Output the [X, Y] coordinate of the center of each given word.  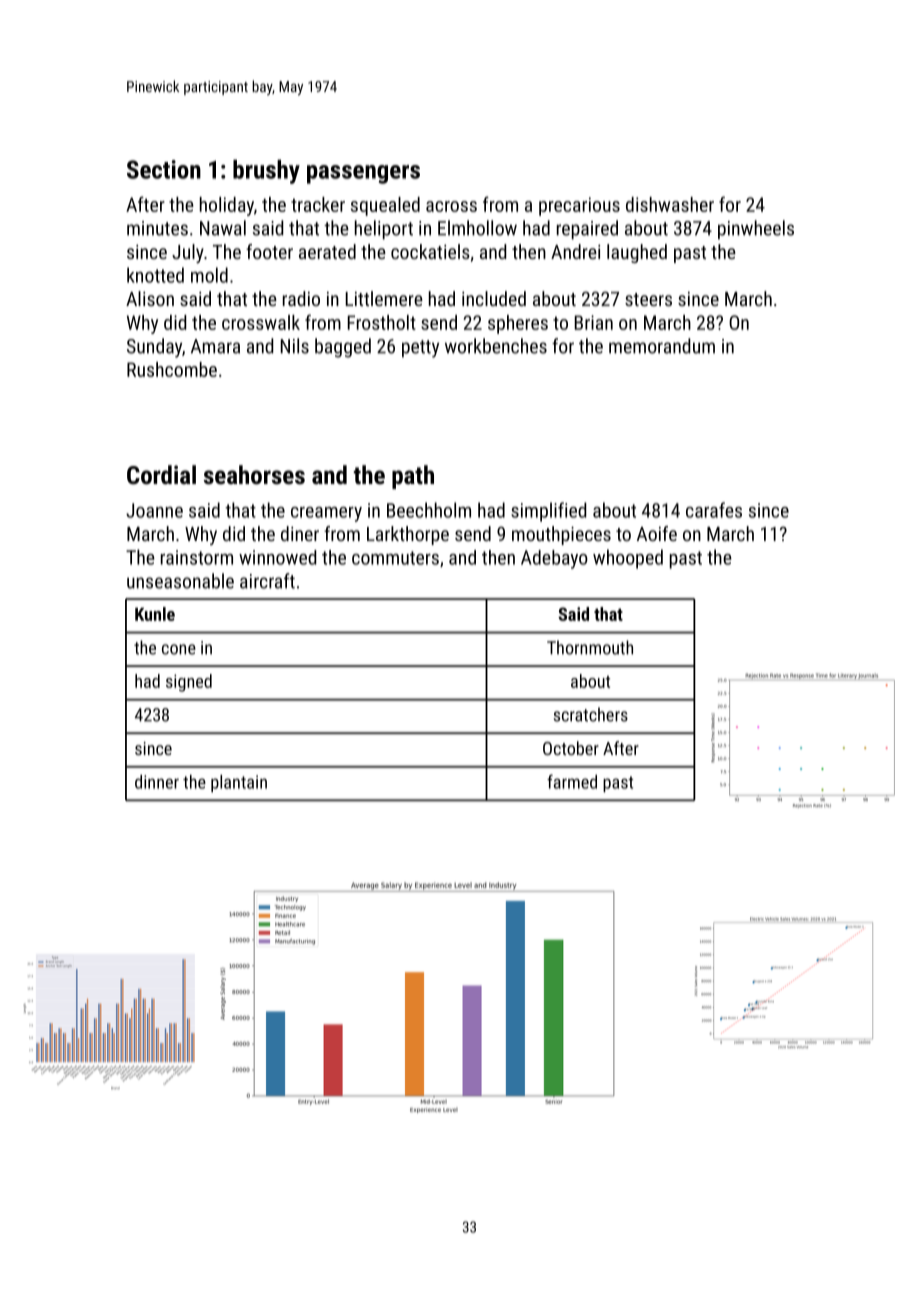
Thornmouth [590, 647]
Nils [295, 346]
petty [420, 349]
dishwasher [670, 204]
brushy [266, 172]
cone [179, 649]
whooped [628, 559]
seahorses [254, 474]
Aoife [657, 533]
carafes [714, 510]
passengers [363, 174]
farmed [572, 781]
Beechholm [429, 510]
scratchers [591, 714]
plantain [239, 783]
